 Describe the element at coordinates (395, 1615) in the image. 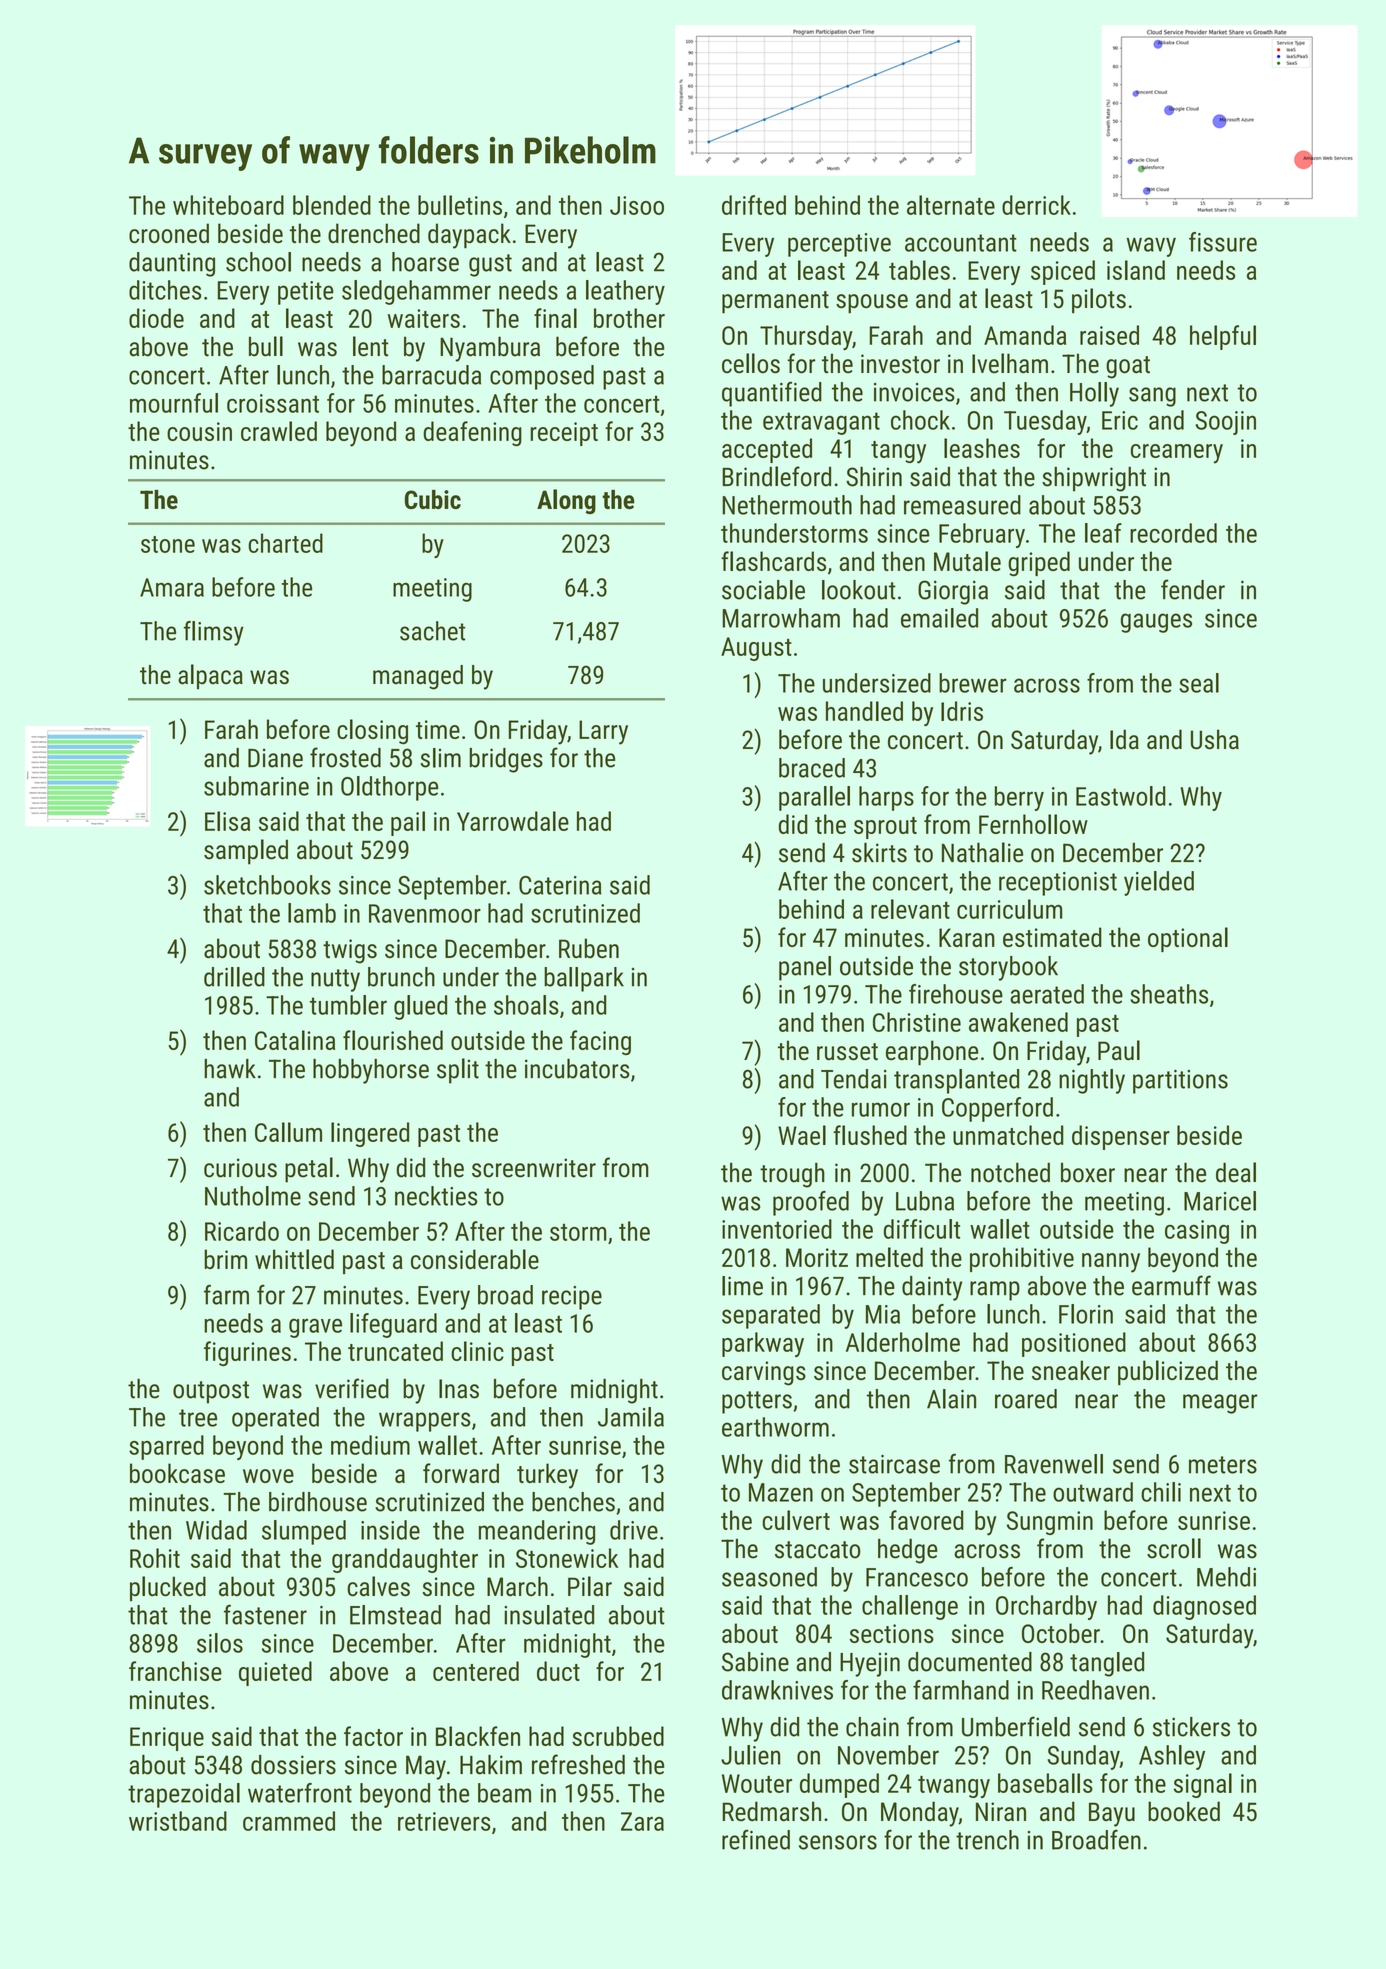

I see `Elmstead` at that location.
